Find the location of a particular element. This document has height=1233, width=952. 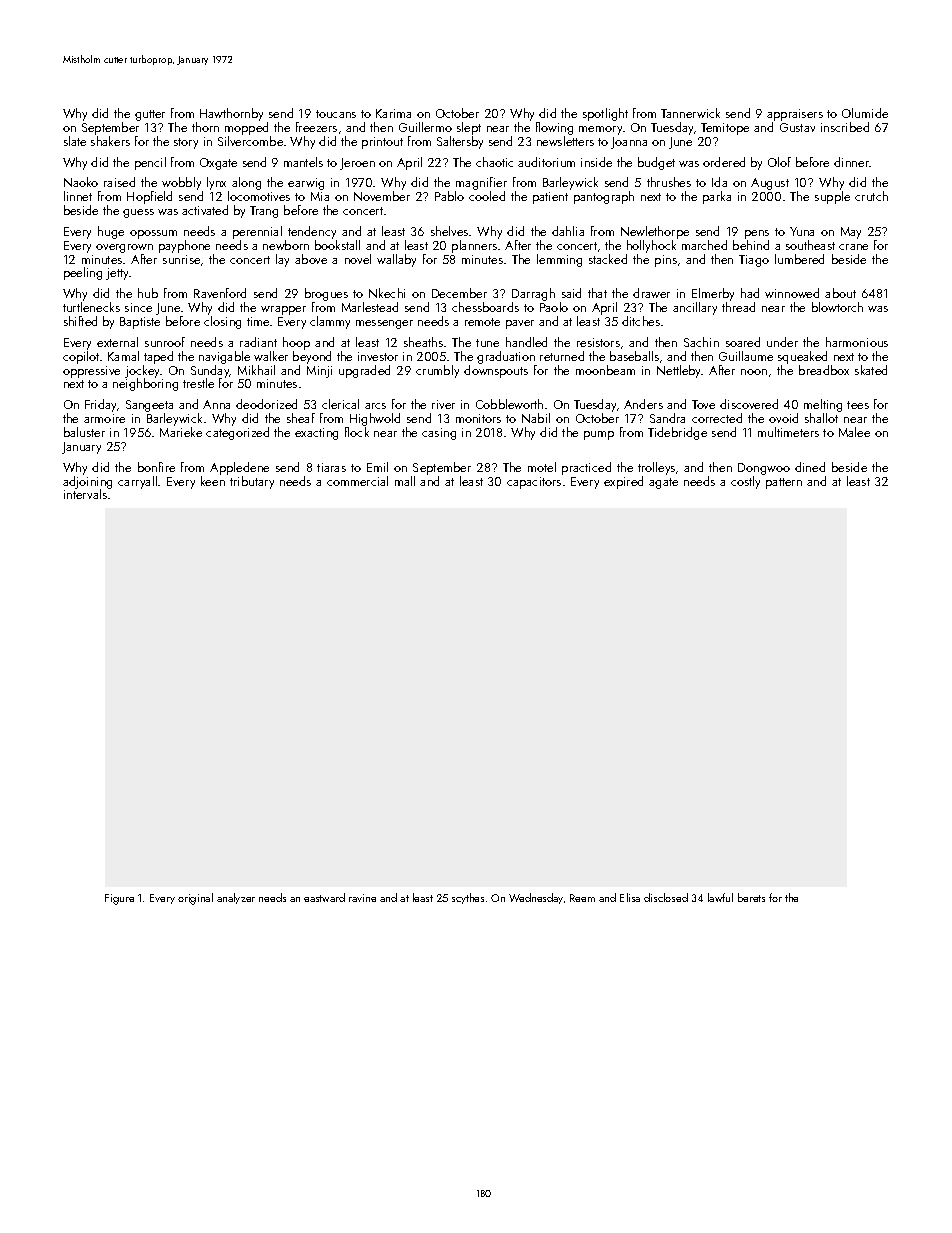

tributary is located at coordinates (252, 482).
